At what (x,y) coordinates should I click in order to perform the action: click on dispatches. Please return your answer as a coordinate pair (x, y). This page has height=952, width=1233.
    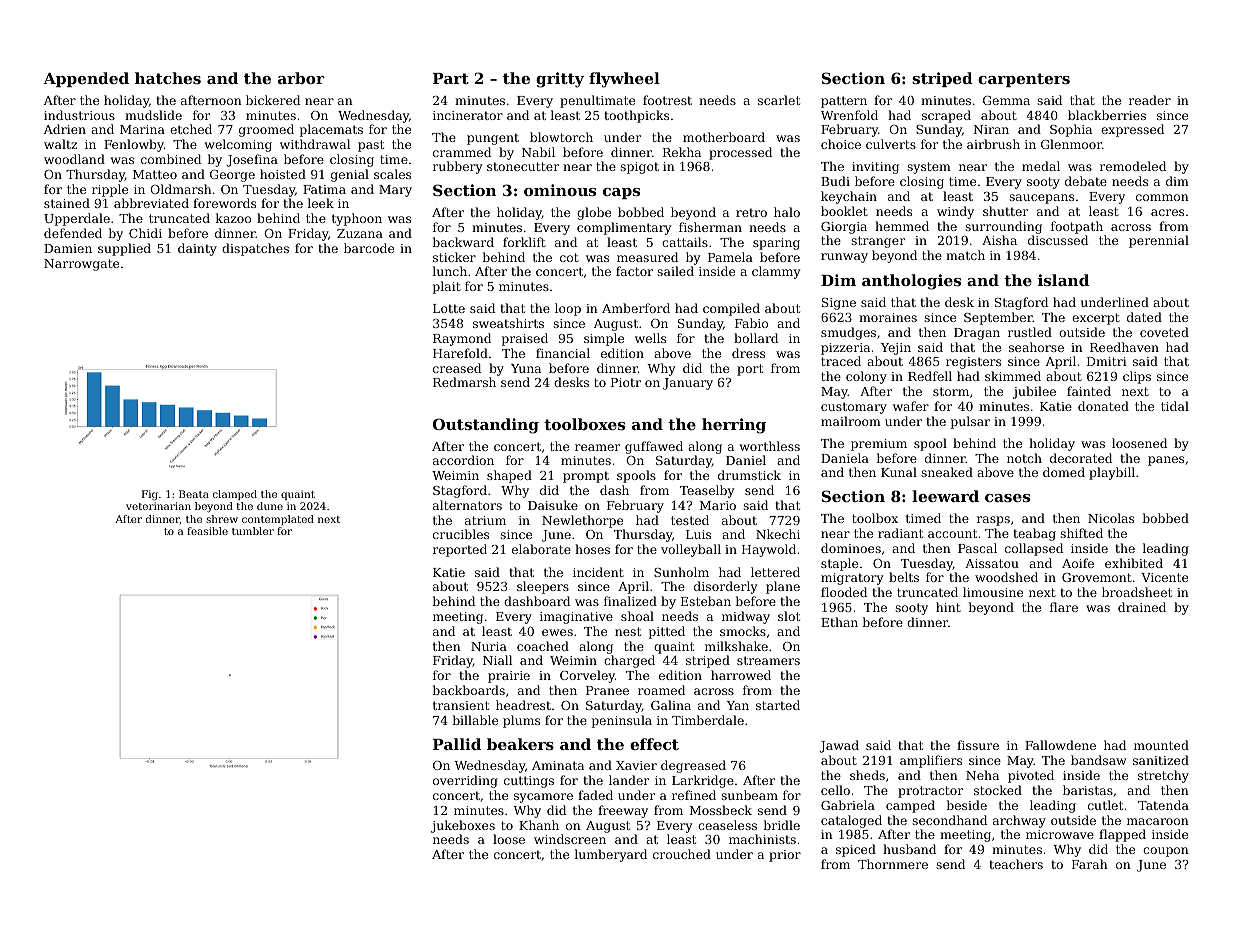
    Looking at the image, I should click on (255, 249).
